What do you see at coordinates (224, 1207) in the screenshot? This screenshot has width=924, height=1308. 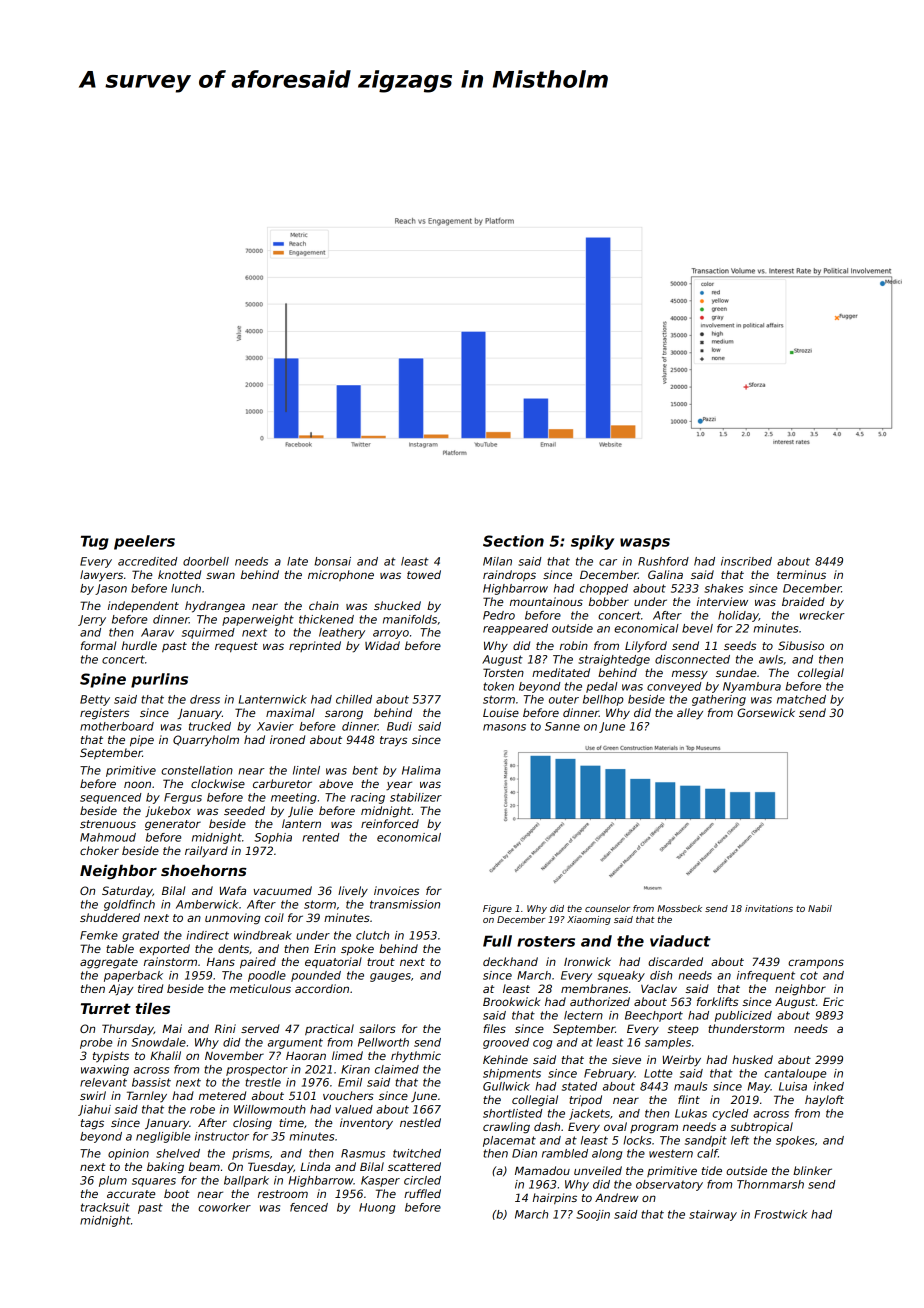 I see `coworker` at bounding box center [224, 1207].
